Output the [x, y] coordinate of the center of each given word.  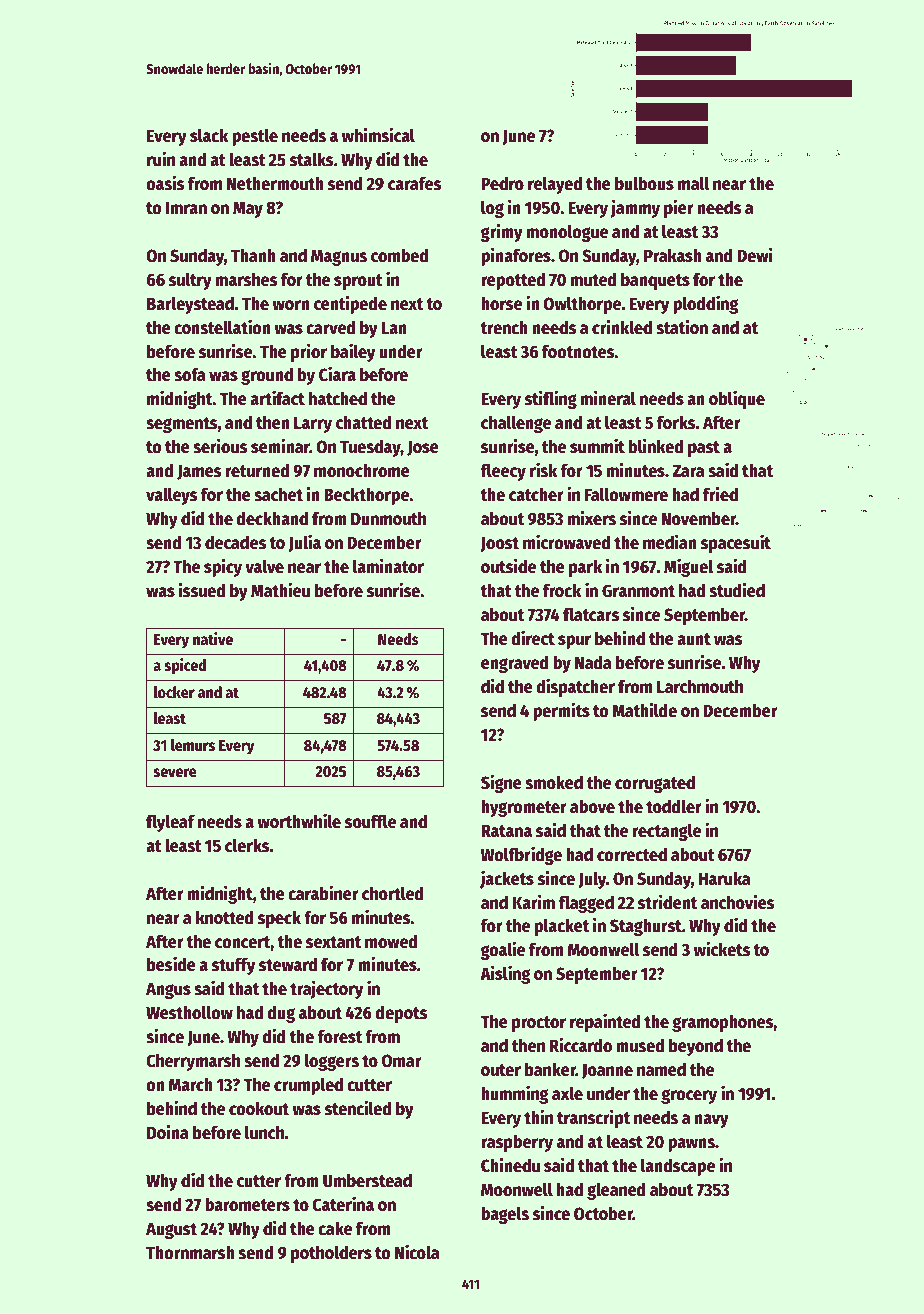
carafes [414, 183]
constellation [222, 327]
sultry [190, 281]
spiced [185, 666]
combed [399, 255]
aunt [694, 639]
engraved [515, 664]
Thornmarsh [190, 1252]
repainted [605, 1022]
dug [281, 1014]
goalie [502, 950]
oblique [737, 399]
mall [693, 183]
